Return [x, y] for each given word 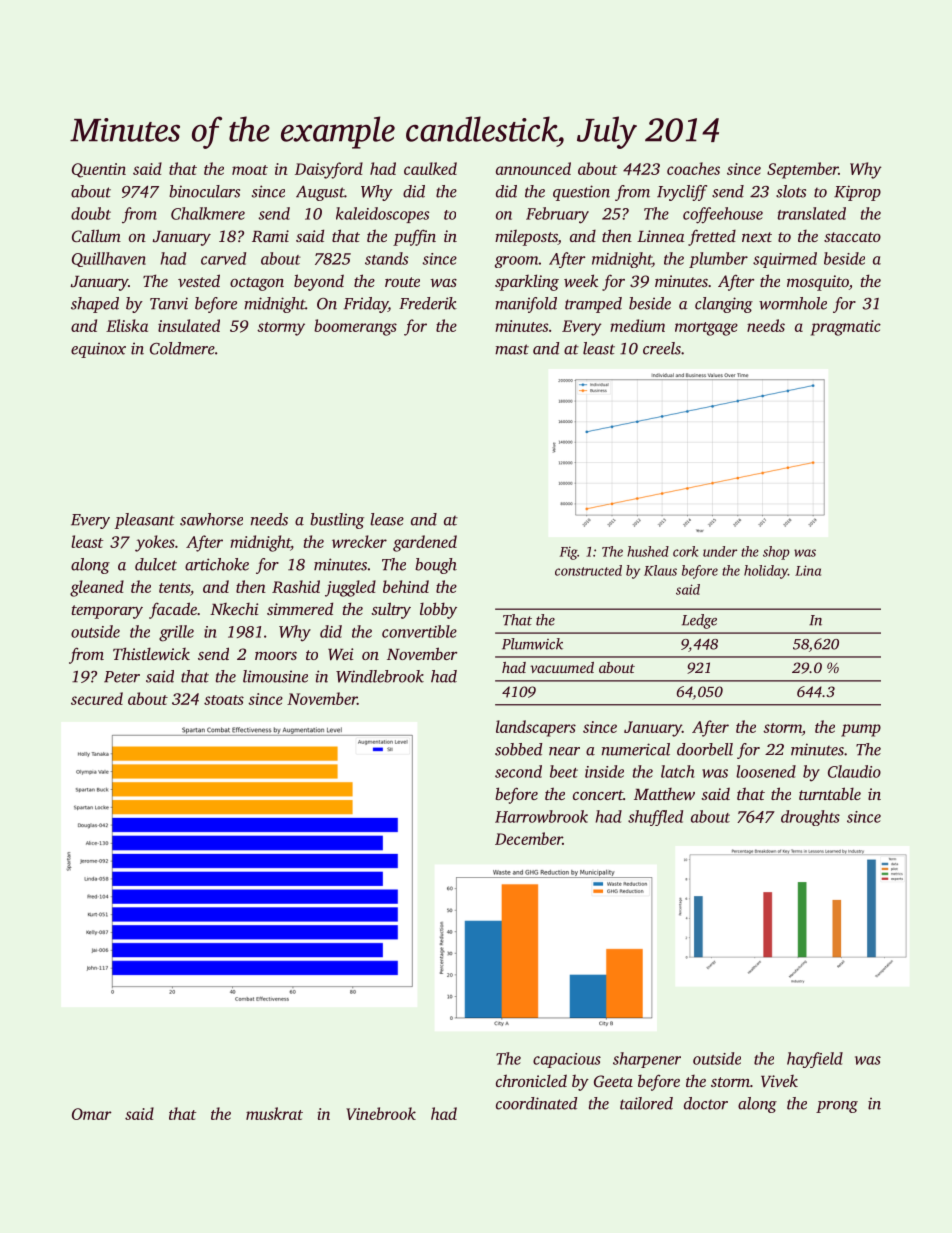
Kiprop [857, 193]
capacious [567, 1060]
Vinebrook [381, 1113]
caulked [430, 168]
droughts [810, 818]
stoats [224, 700]
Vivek [779, 1081]
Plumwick [532, 644]
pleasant [145, 521]
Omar [92, 1114]
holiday [766, 572]
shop [776, 553]
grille [176, 633]
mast [512, 349]
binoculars [204, 191]
